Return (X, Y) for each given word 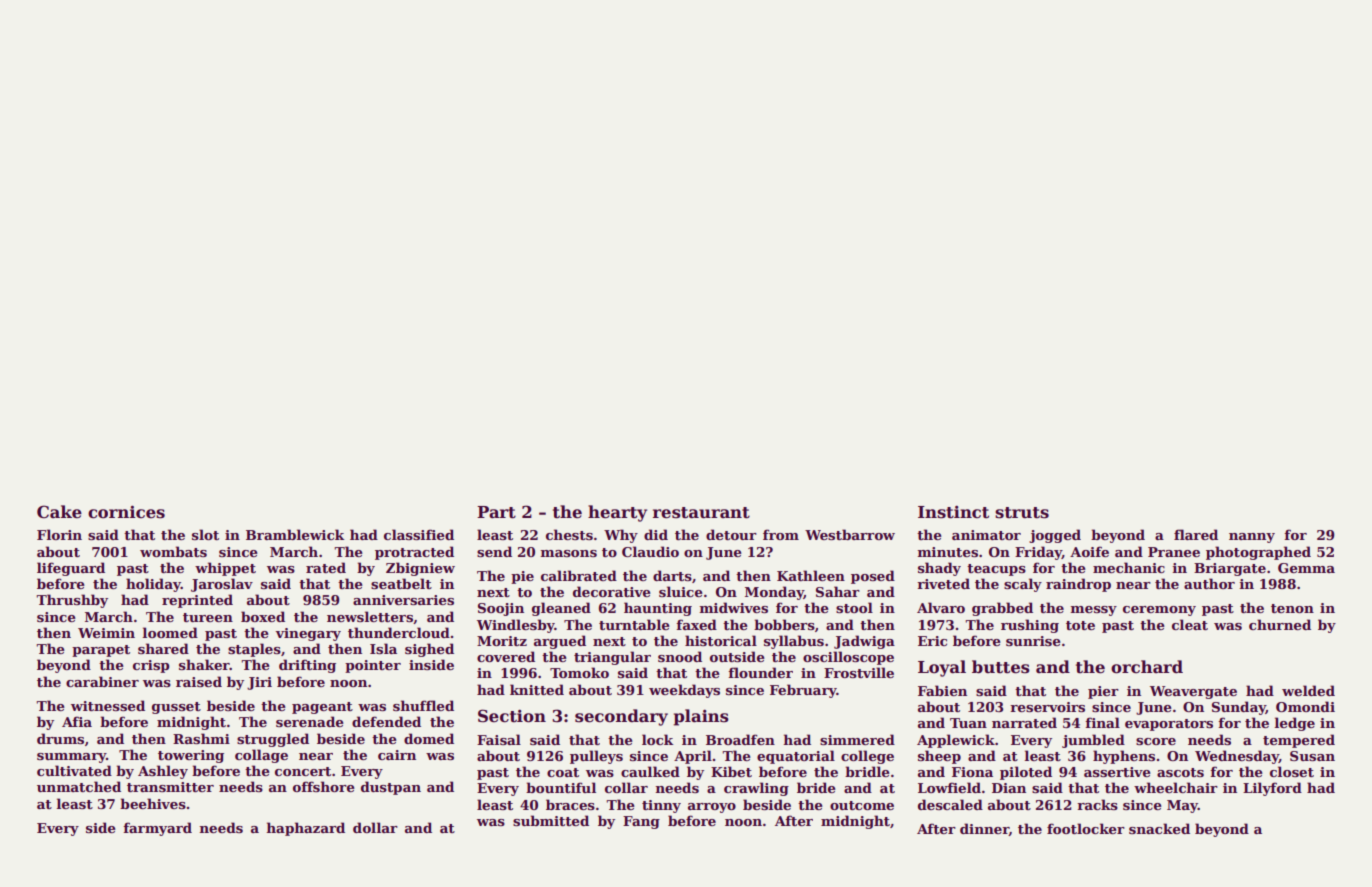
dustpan (391, 788)
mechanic (1129, 567)
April (693, 757)
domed (429, 738)
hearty (617, 513)
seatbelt (401, 583)
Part (496, 512)
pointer (373, 666)
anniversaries (403, 600)
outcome (862, 805)
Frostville (859, 672)
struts (1022, 513)
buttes (1001, 667)
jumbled (1093, 741)
